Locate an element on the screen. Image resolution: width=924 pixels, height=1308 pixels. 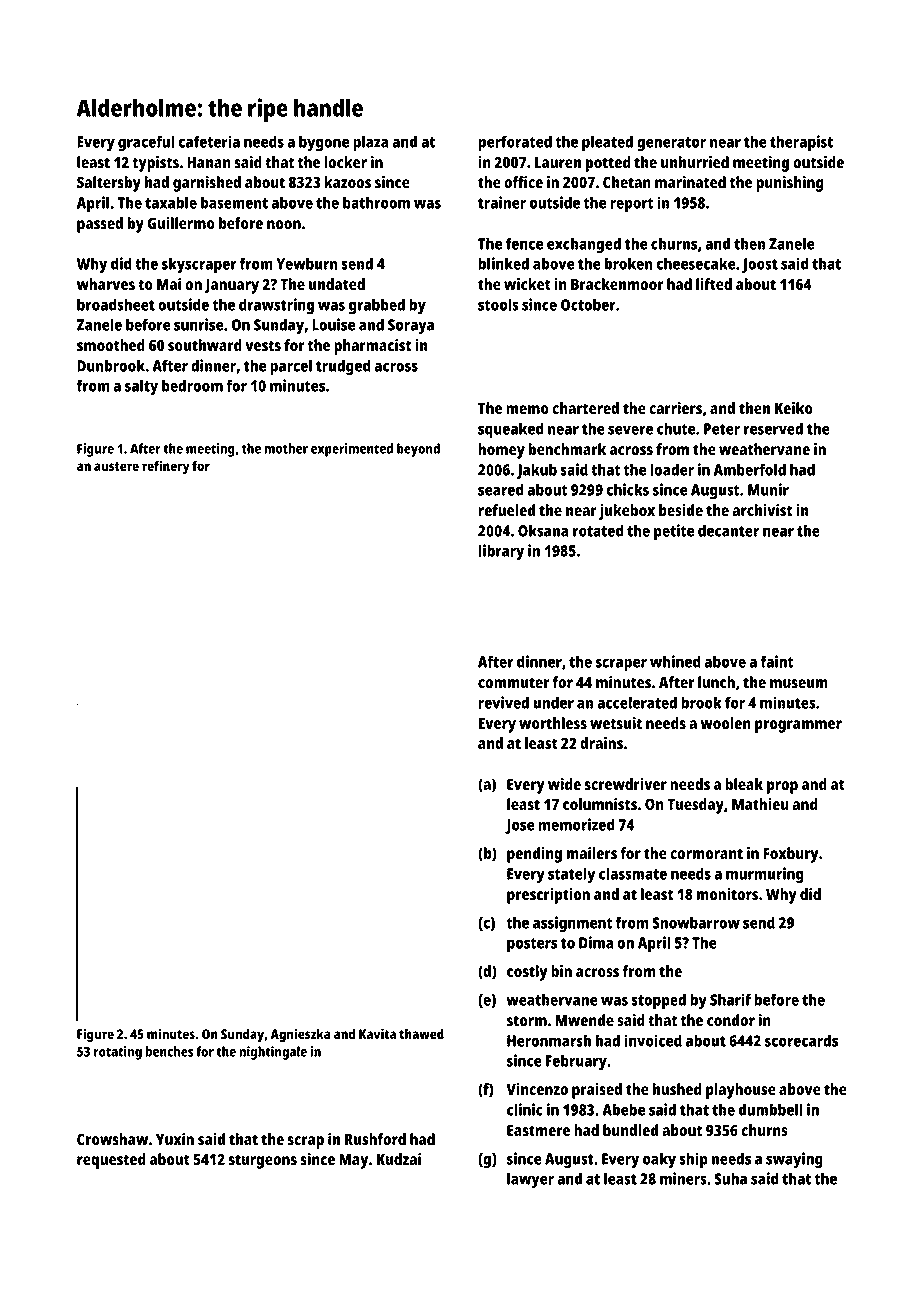
pharmacist is located at coordinates (373, 347).
